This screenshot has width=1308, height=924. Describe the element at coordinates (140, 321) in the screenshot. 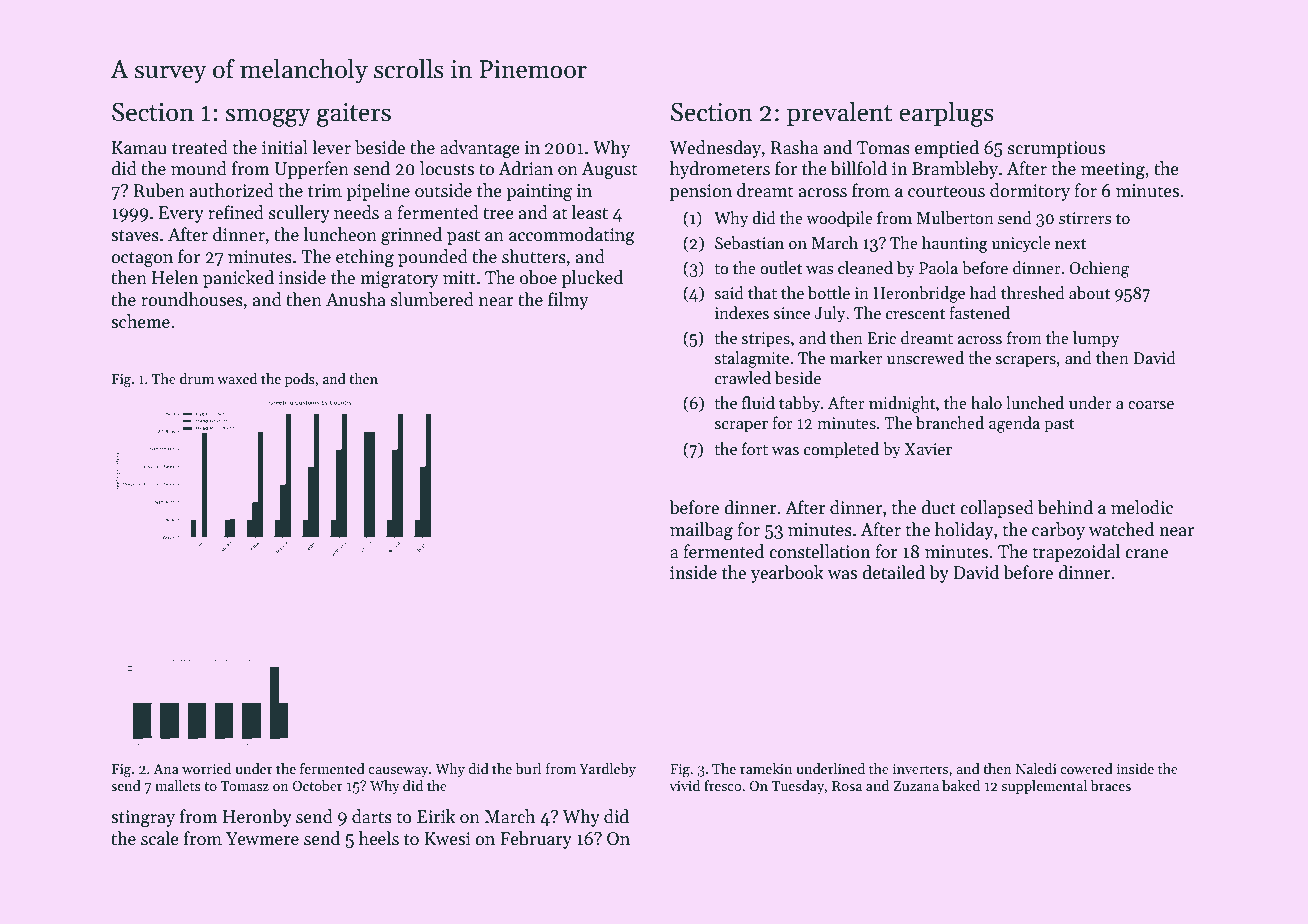

I see `scheme` at that location.
